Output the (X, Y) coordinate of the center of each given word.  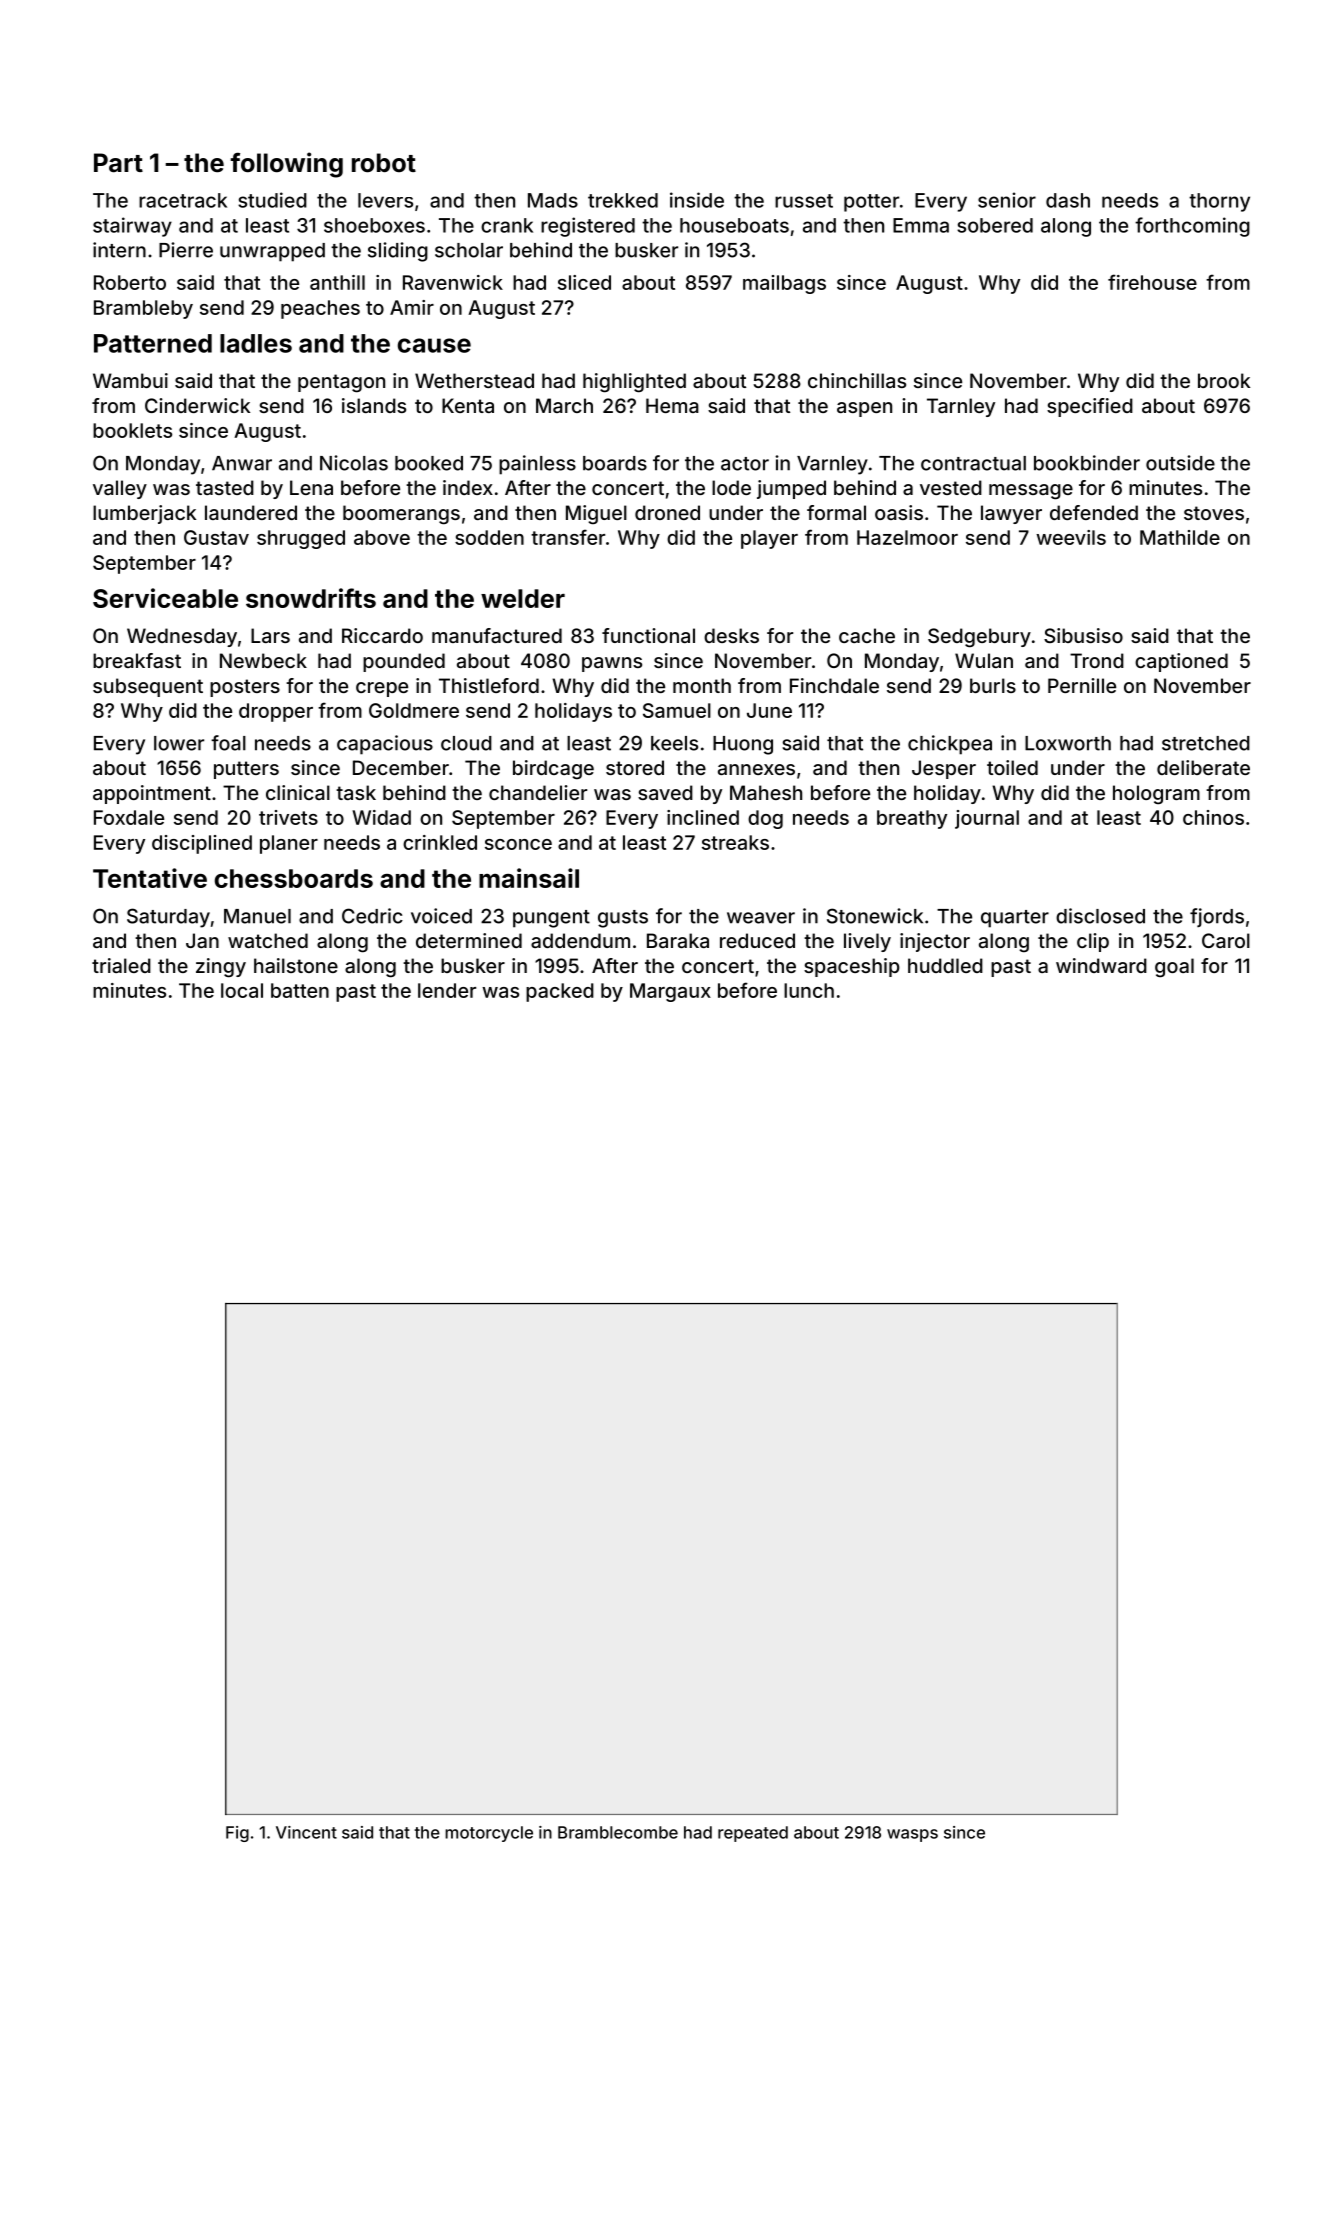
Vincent (306, 1832)
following (286, 165)
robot (384, 163)
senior (1007, 200)
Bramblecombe (618, 1832)
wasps (912, 1835)
